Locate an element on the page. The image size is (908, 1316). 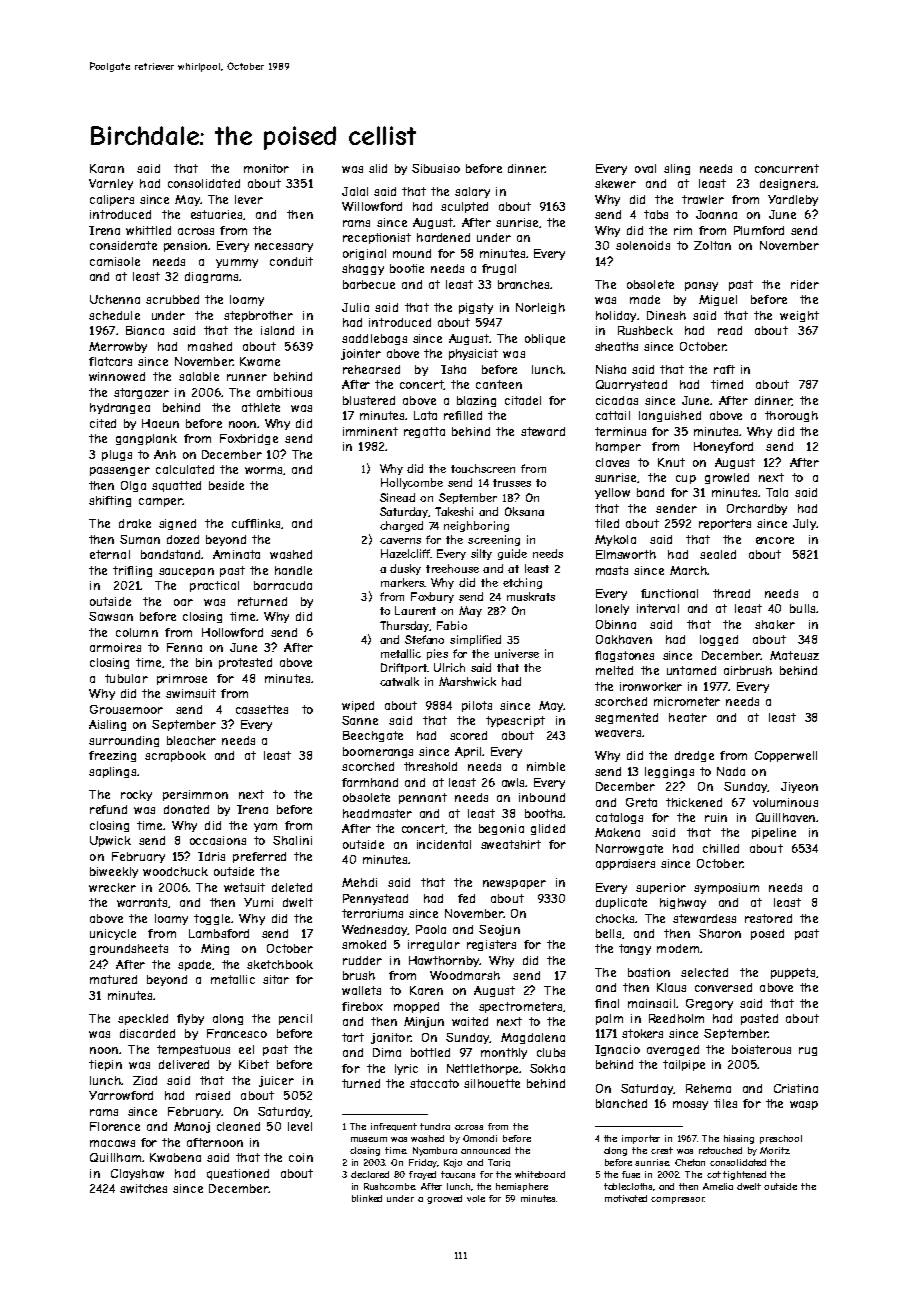
wrecker is located at coordinates (112, 887).
